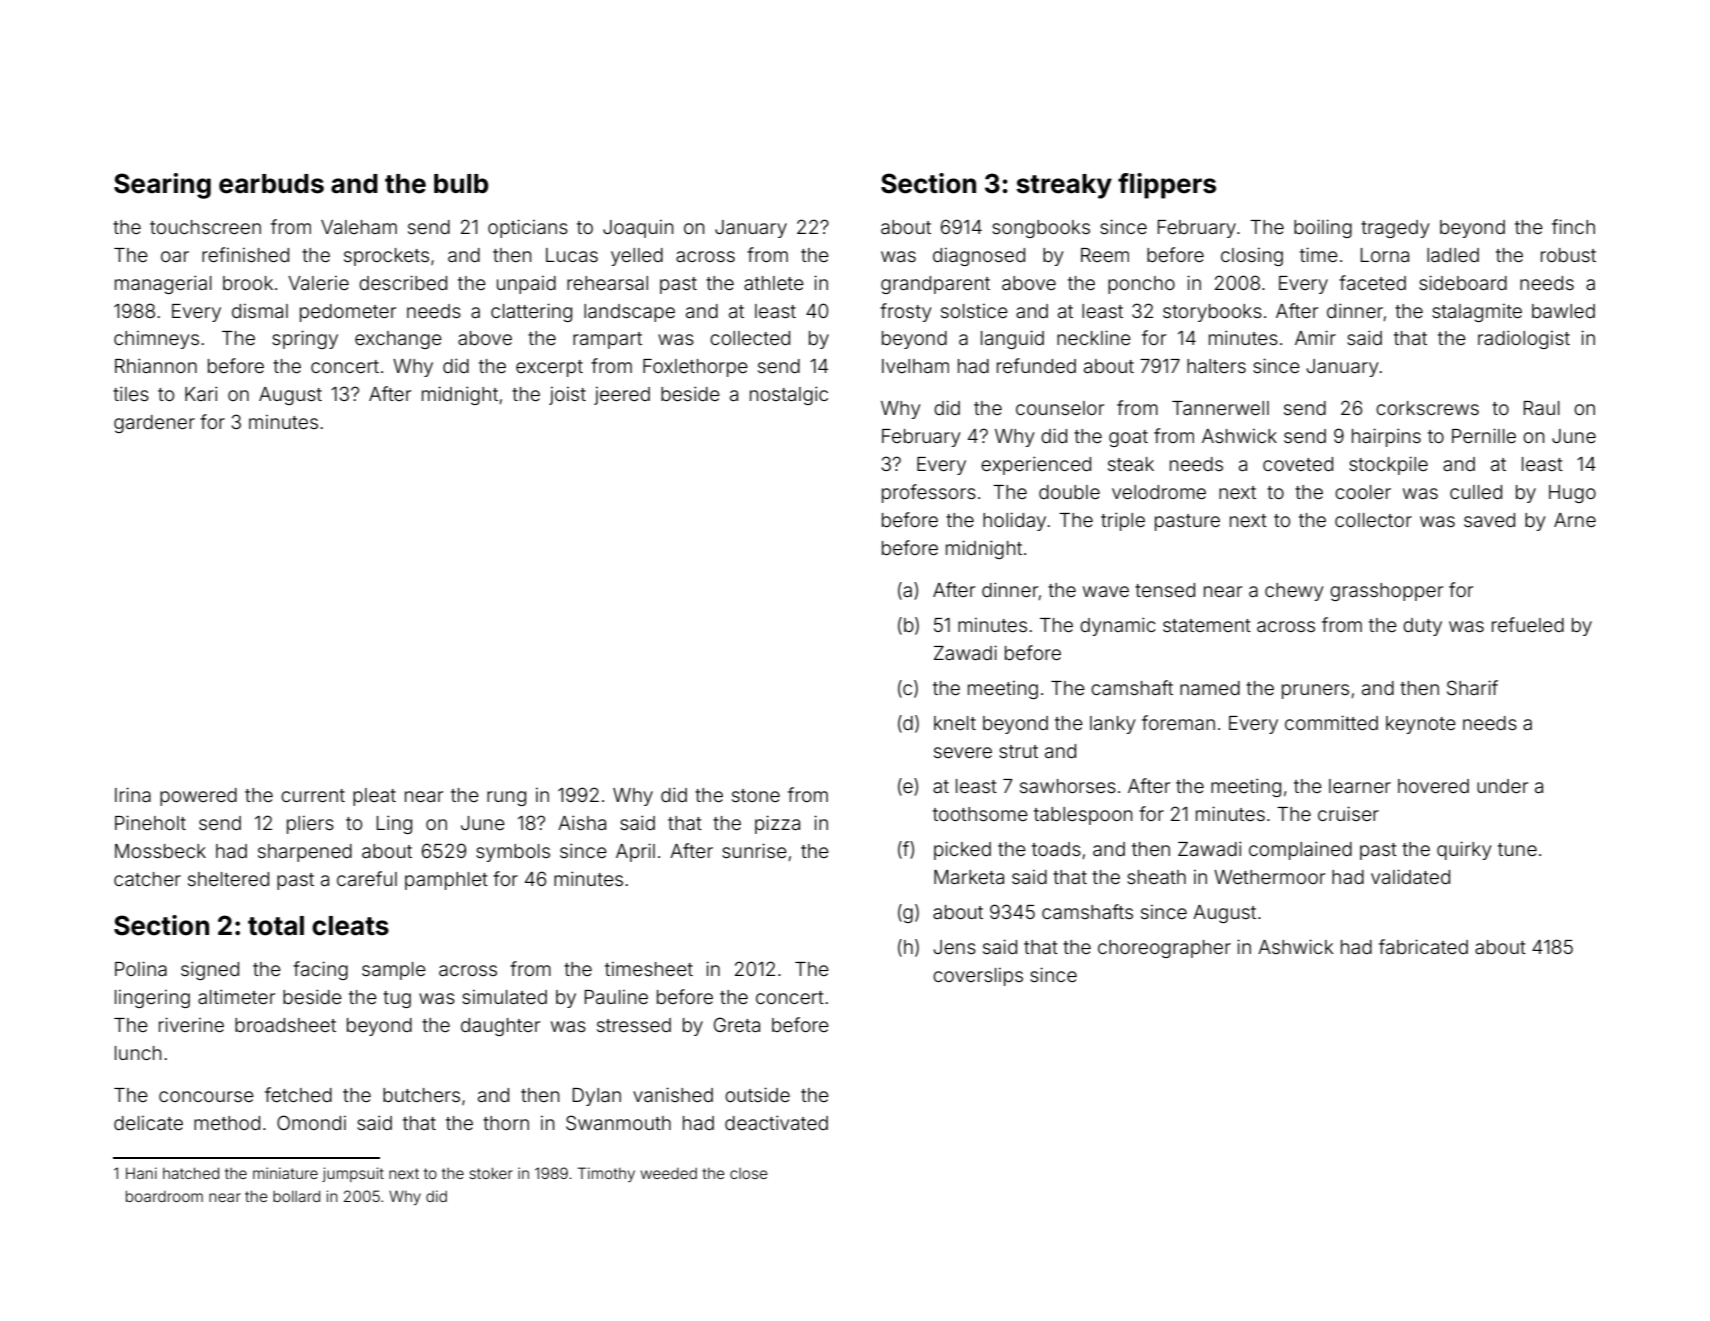 This page has width=1710, height=1321. What do you see at coordinates (669, 1173) in the page?
I see `weeded` at bounding box center [669, 1173].
